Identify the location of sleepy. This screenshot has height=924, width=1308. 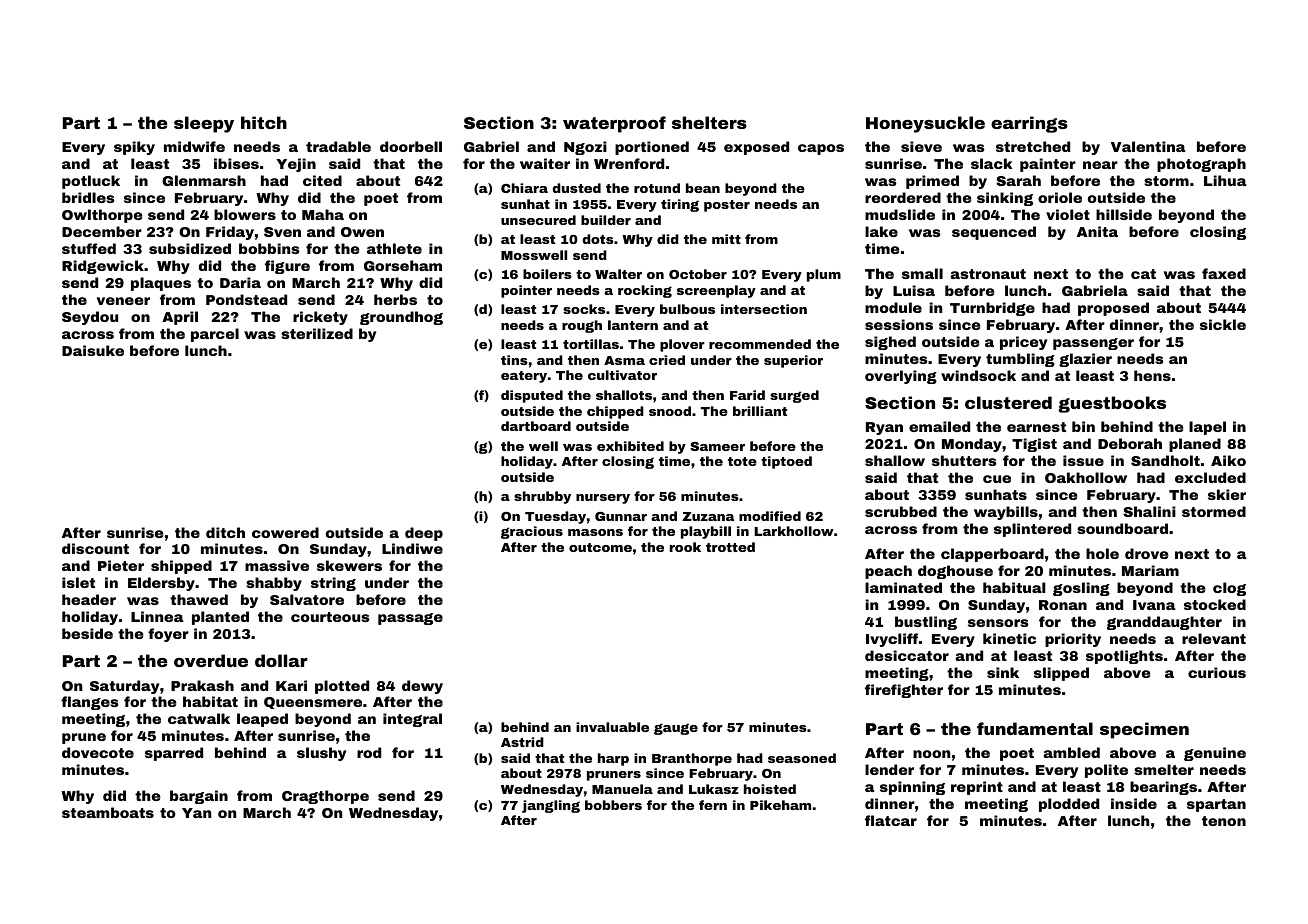
(204, 124).
